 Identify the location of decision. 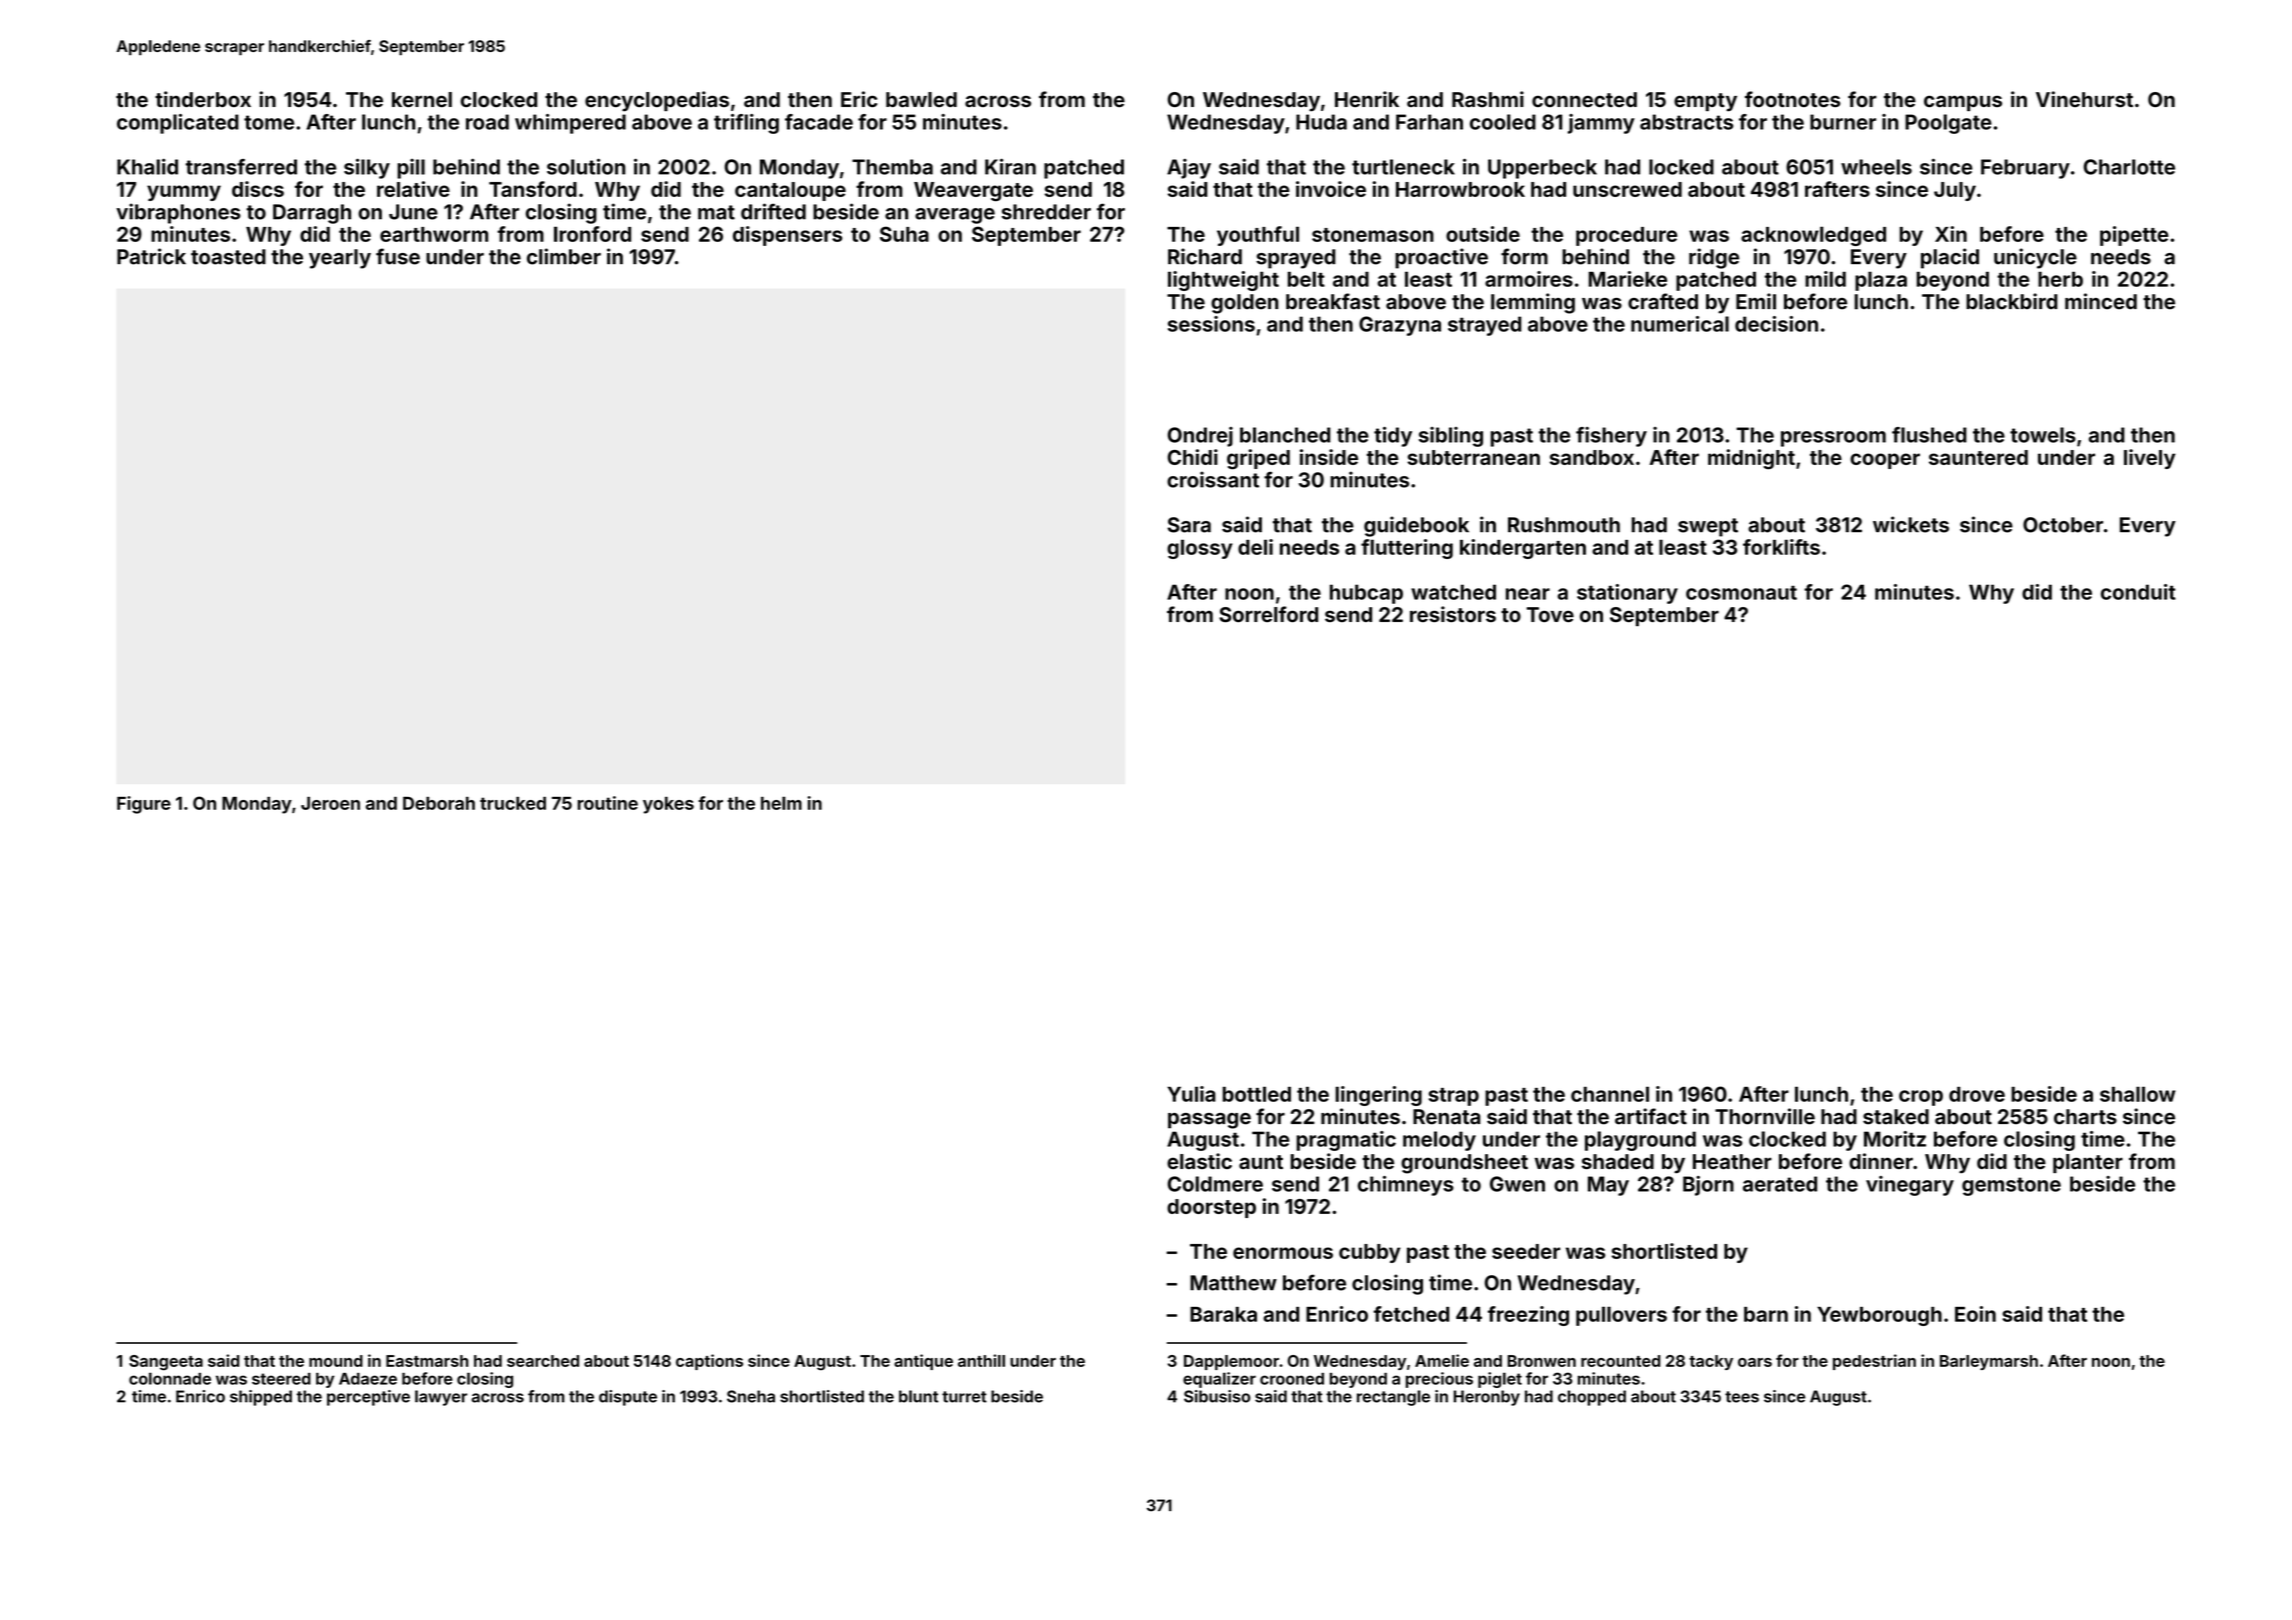
(1776, 324).
